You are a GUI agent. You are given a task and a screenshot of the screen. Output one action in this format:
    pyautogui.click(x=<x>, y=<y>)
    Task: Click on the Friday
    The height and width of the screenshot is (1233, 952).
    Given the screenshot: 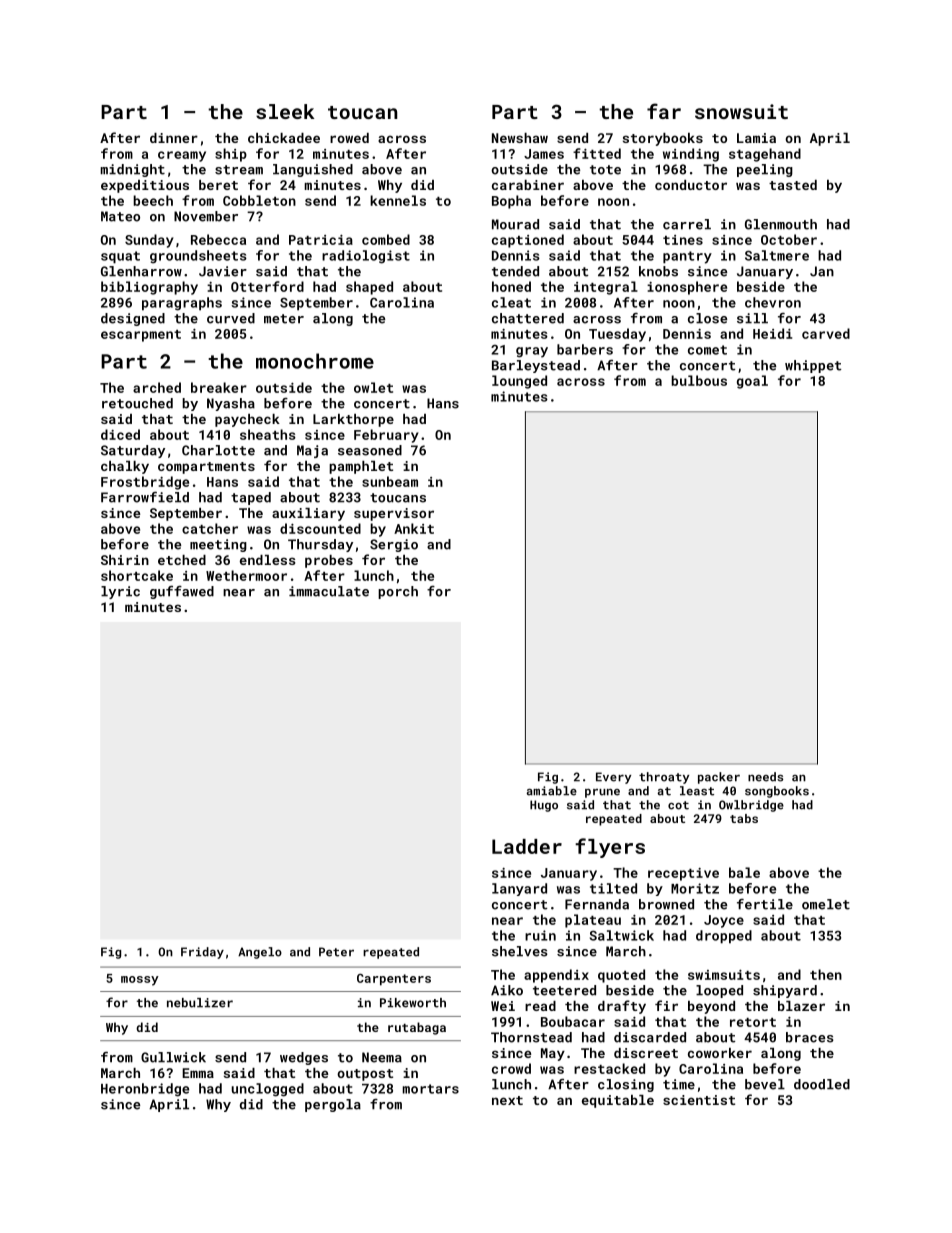 What is the action you would take?
    pyautogui.click(x=202, y=953)
